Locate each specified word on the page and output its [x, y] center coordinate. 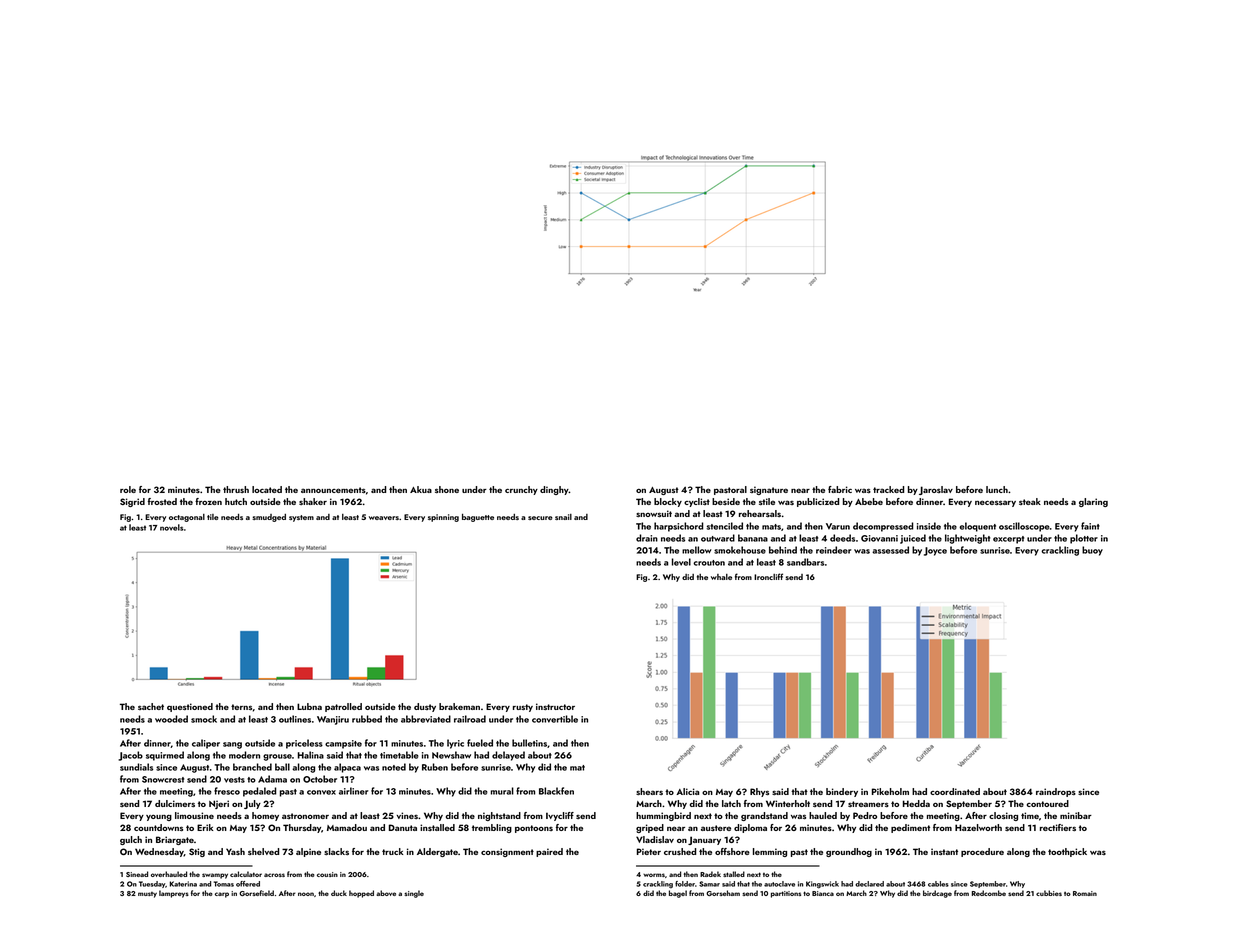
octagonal [187, 518]
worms [654, 875]
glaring [1093, 502]
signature [769, 490]
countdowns [158, 827]
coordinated [955, 791]
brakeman [459, 706]
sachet [151, 706]
